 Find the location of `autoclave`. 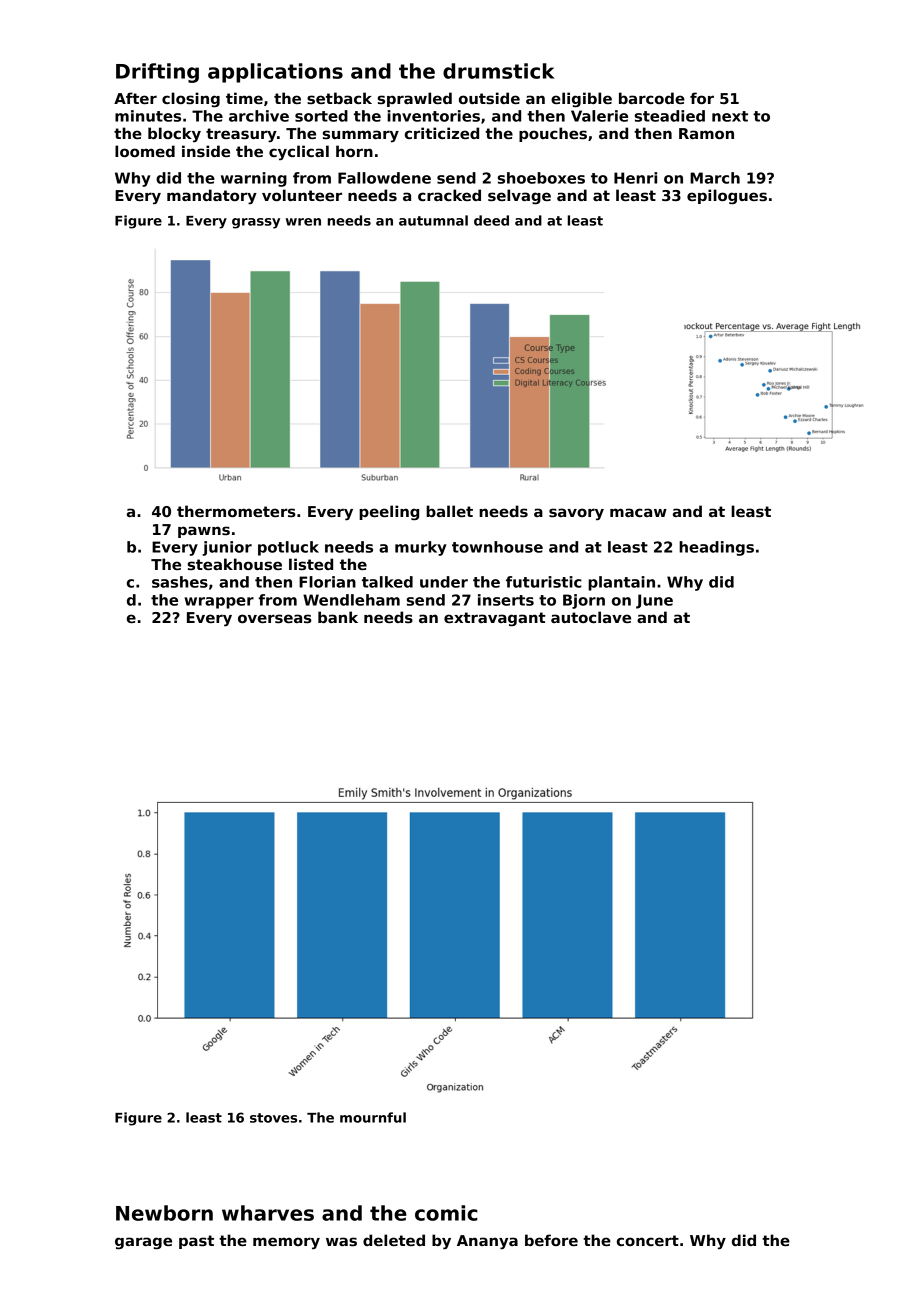

autoclave is located at coordinates (591, 617).
